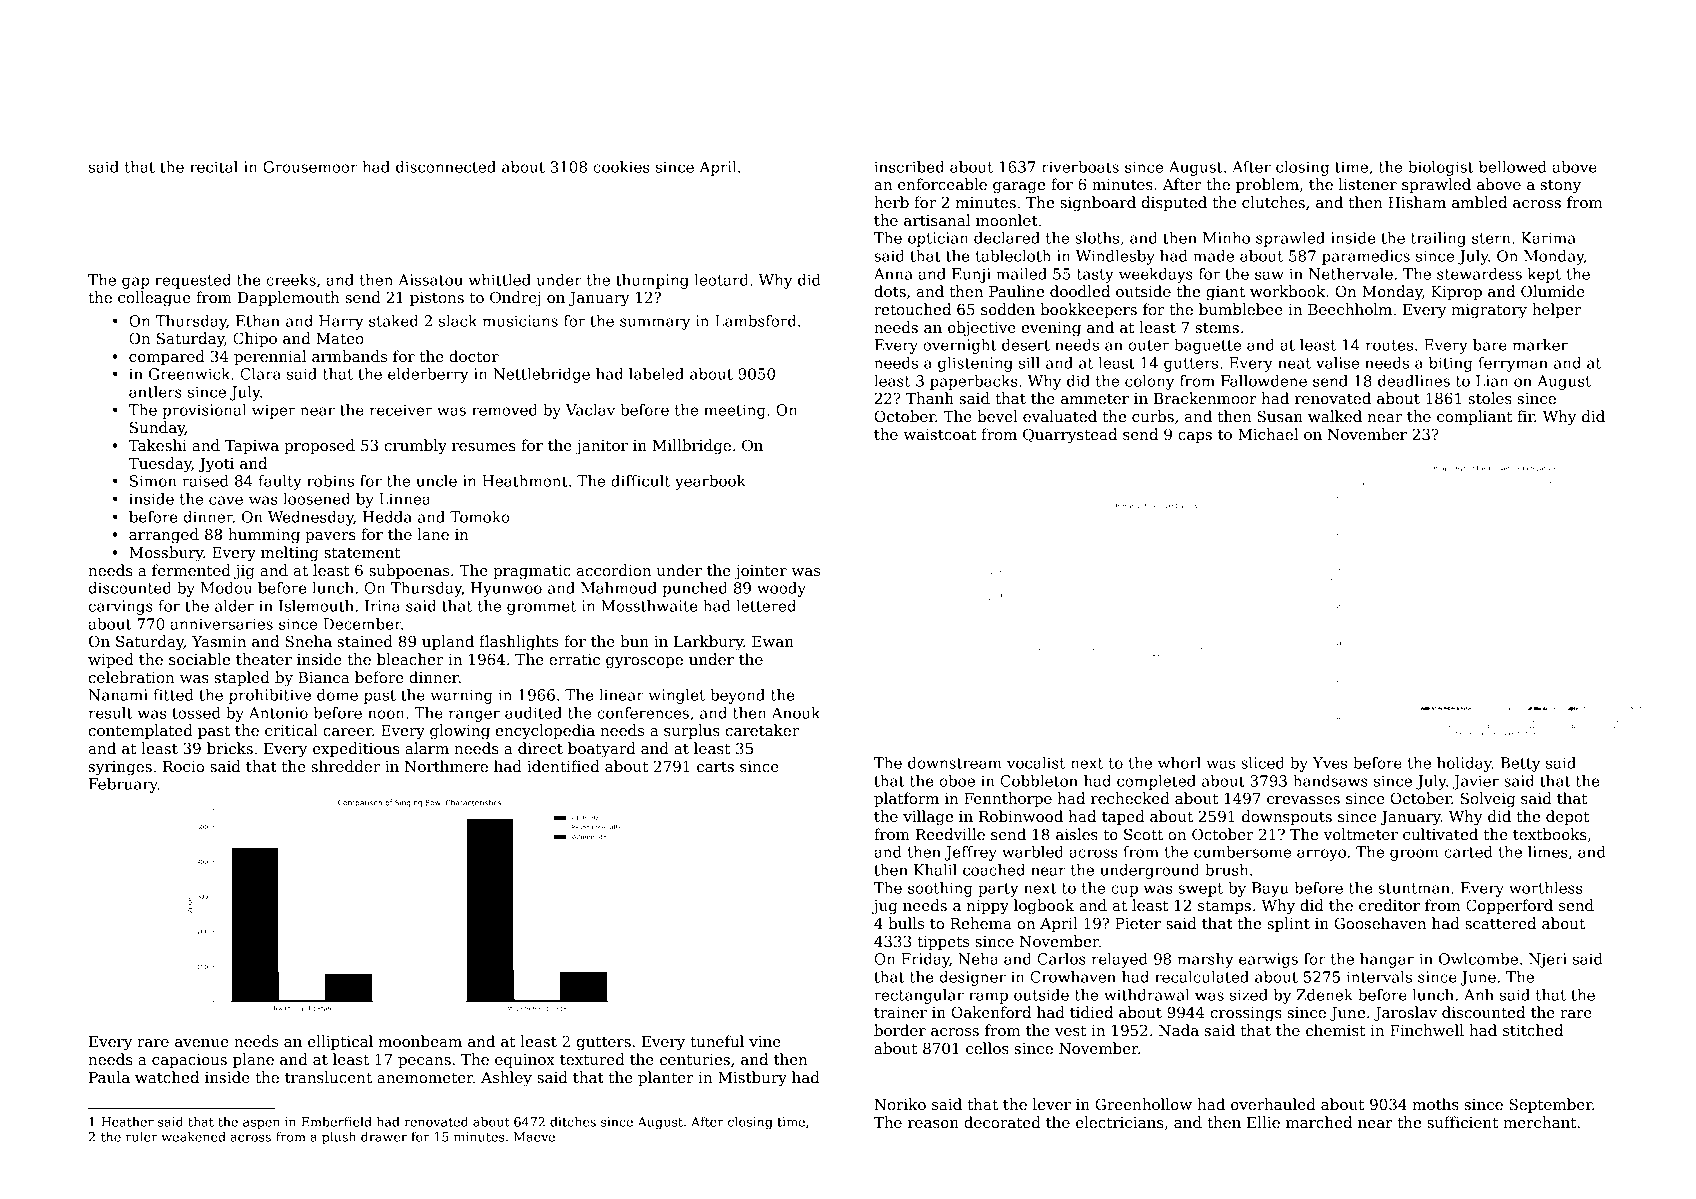 This document has height=1199, width=1696. I want to click on jointer, so click(760, 572).
